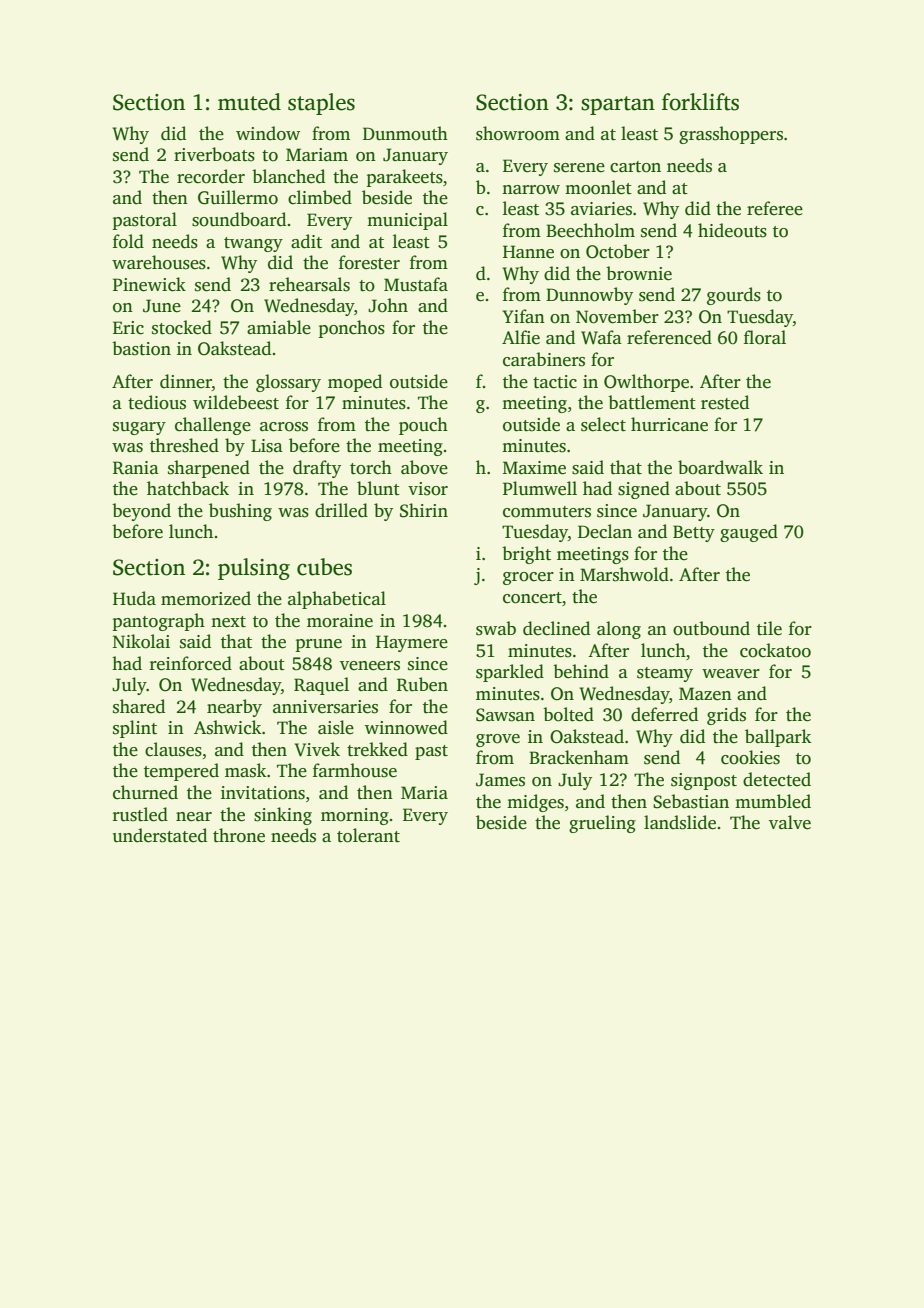 The image size is (924, 1308). I want to click on municipal, so click(407, 221).
